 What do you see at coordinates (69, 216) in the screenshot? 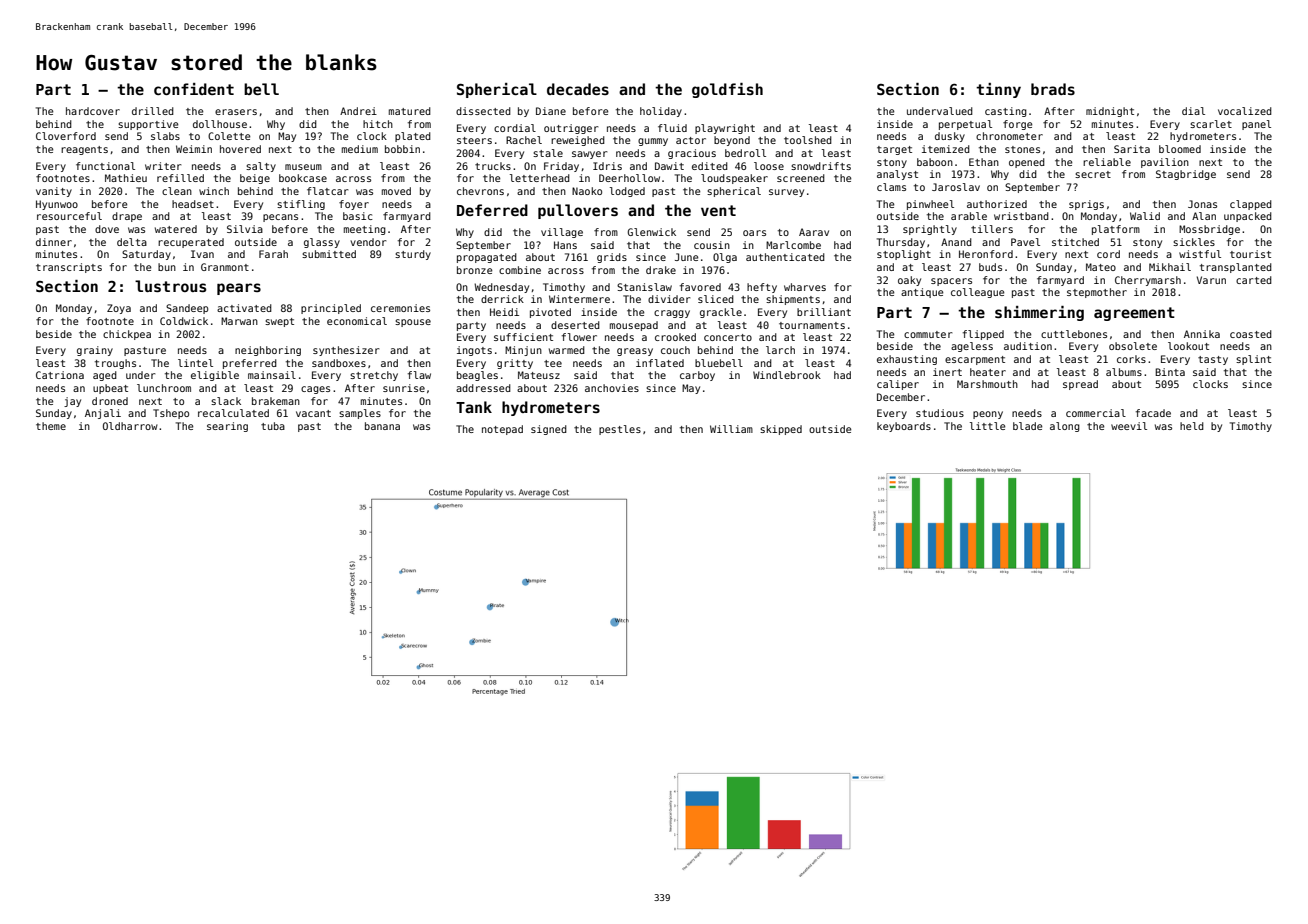
I see `resourceful` at bounding box center [69, 216].
